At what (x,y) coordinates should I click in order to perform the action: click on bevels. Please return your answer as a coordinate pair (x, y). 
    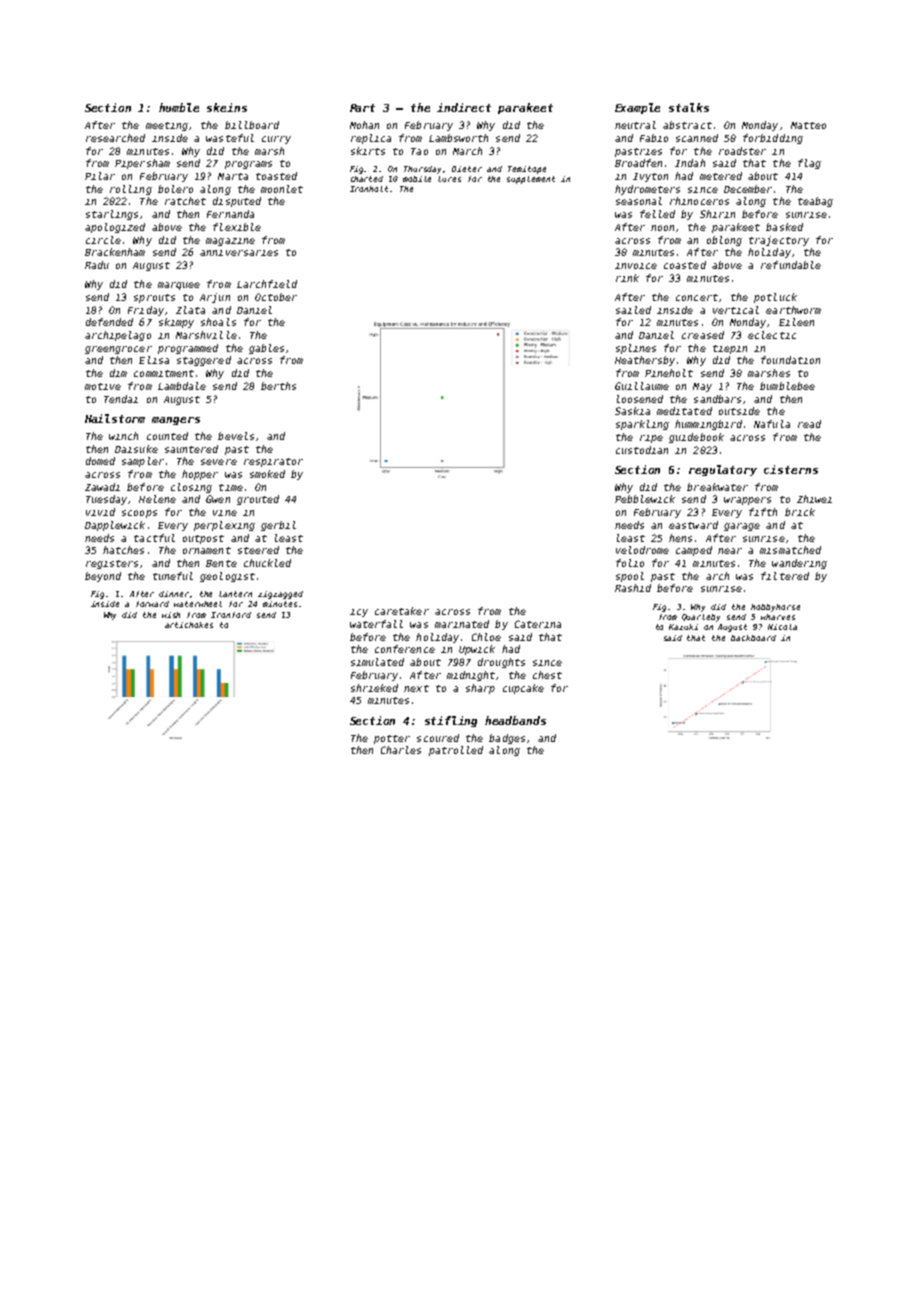
    Looking at the image, I should click on (236, 436).
